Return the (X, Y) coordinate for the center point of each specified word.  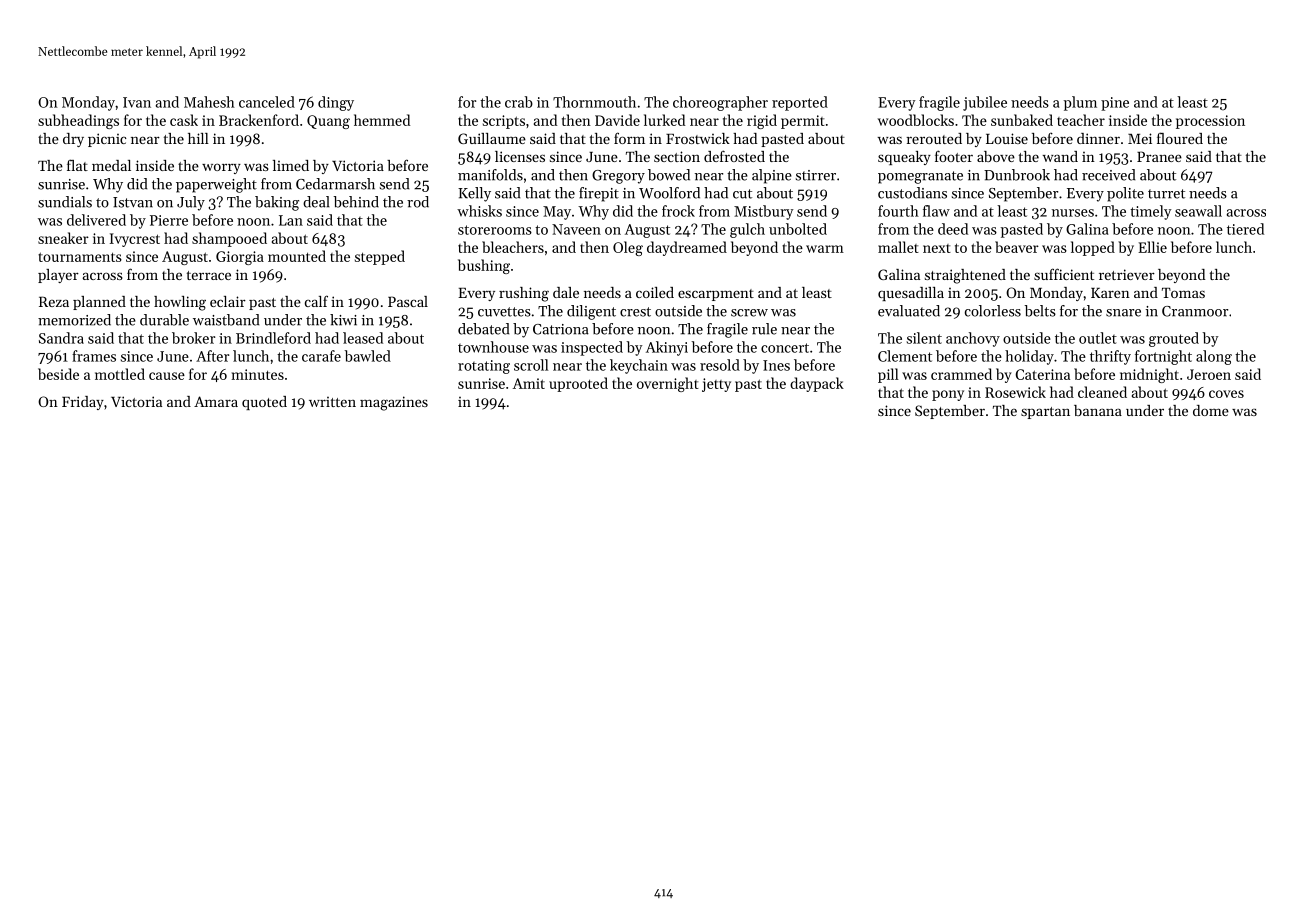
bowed (669, 175)
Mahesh (209, 102)
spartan (1045, 413)
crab (519, 102)
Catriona (561, 329)
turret (1166, 194)
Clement (905, 356)
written (332, 402)
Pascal (408, 301)
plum (1080, 103)
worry (221, 168)
